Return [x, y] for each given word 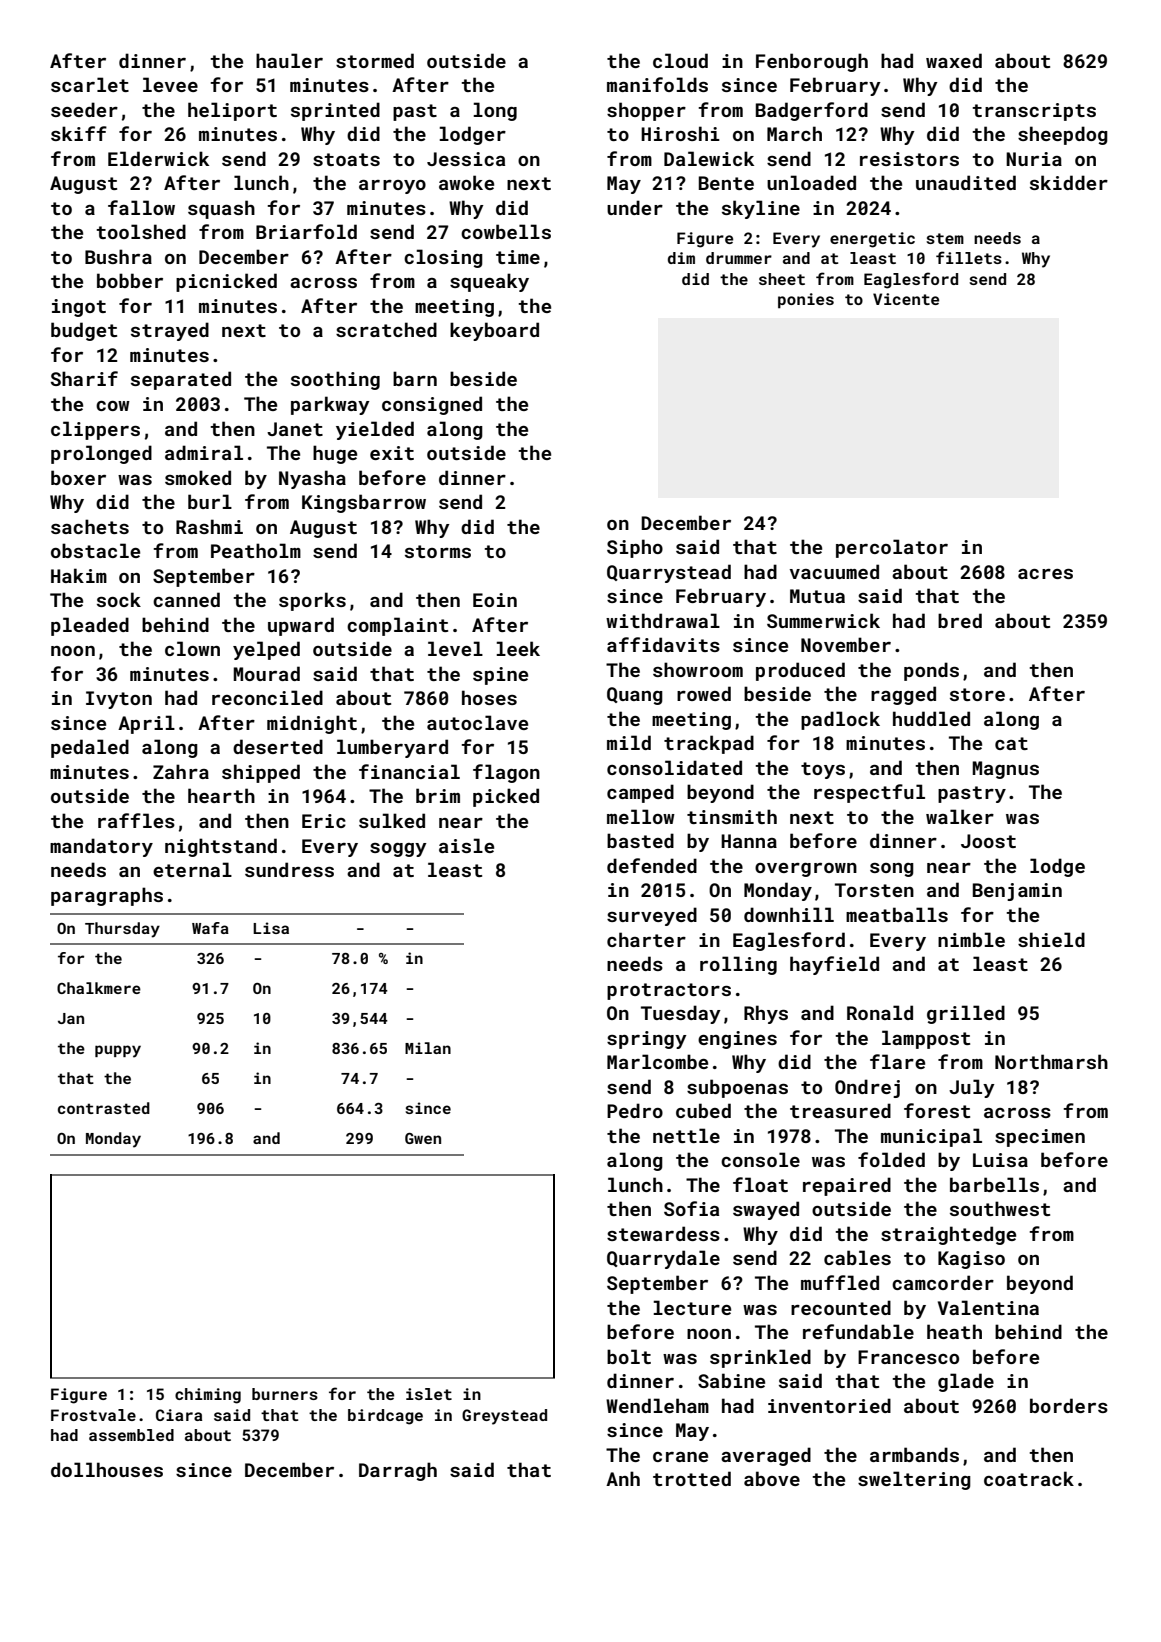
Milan [428, 1048]
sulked [392, 820]
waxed [954, 60]
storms [438, 551]
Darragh [398, 1471]
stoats [346, 159]
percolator [892, 548]
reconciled [267, 697]
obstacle [95, 550]
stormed [375, 60]
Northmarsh [1051, 1061]
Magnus [1005, 770]
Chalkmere [99, 988]
